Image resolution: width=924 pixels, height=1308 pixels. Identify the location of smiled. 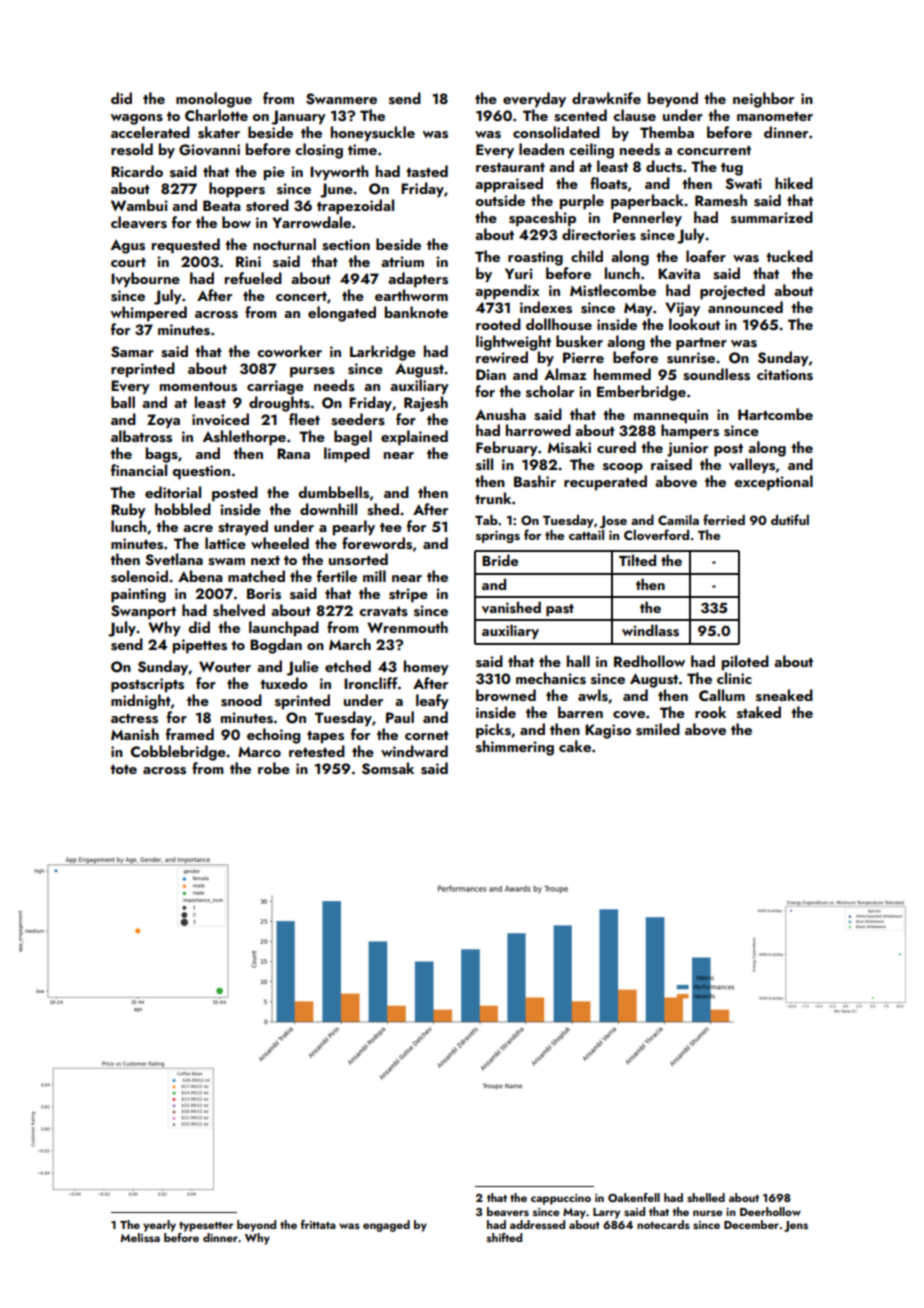
(658, 729).
